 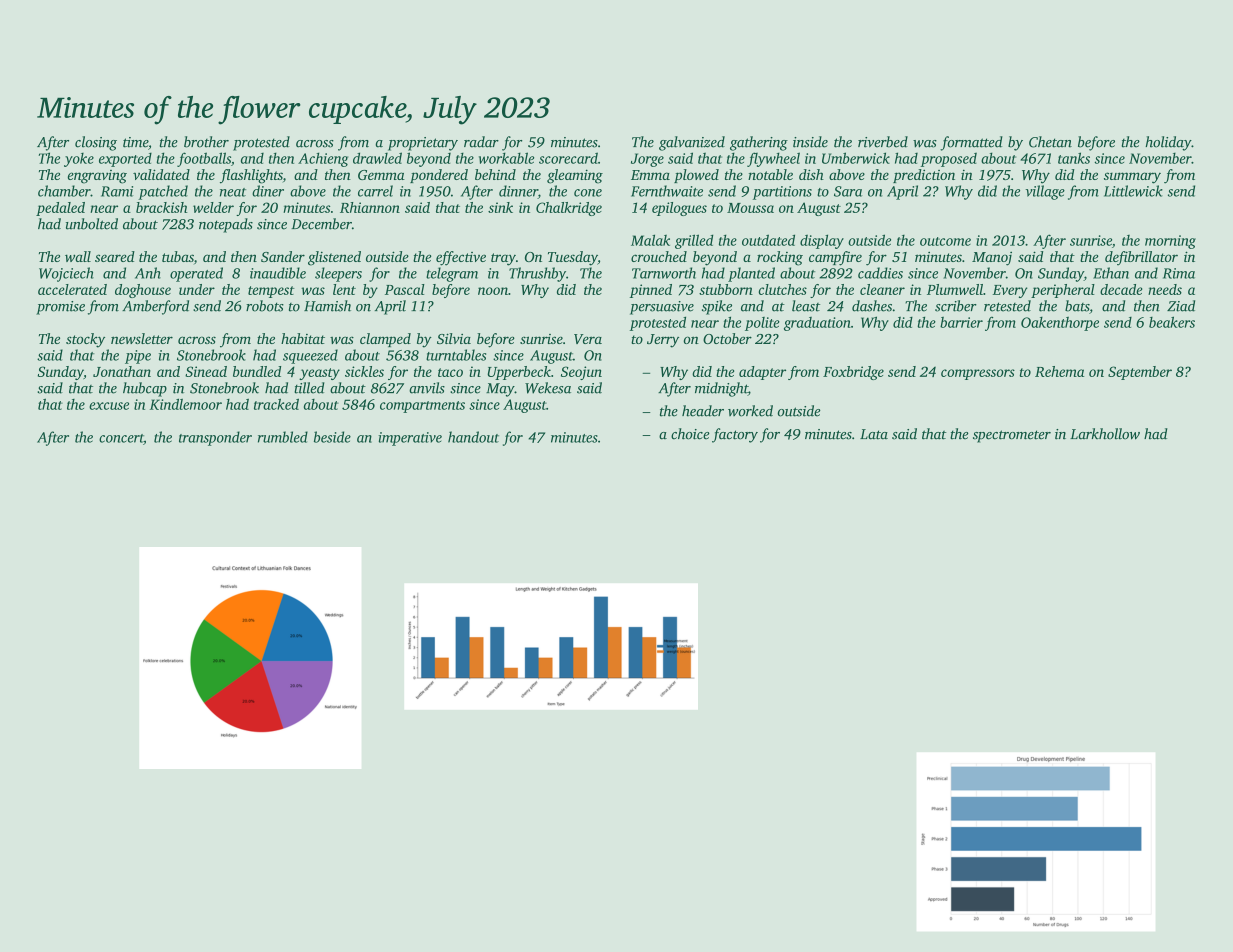 What do you see at coordinates (506, 158) in the screenshot?
I see `workable` at bounding box center [506, 158].
